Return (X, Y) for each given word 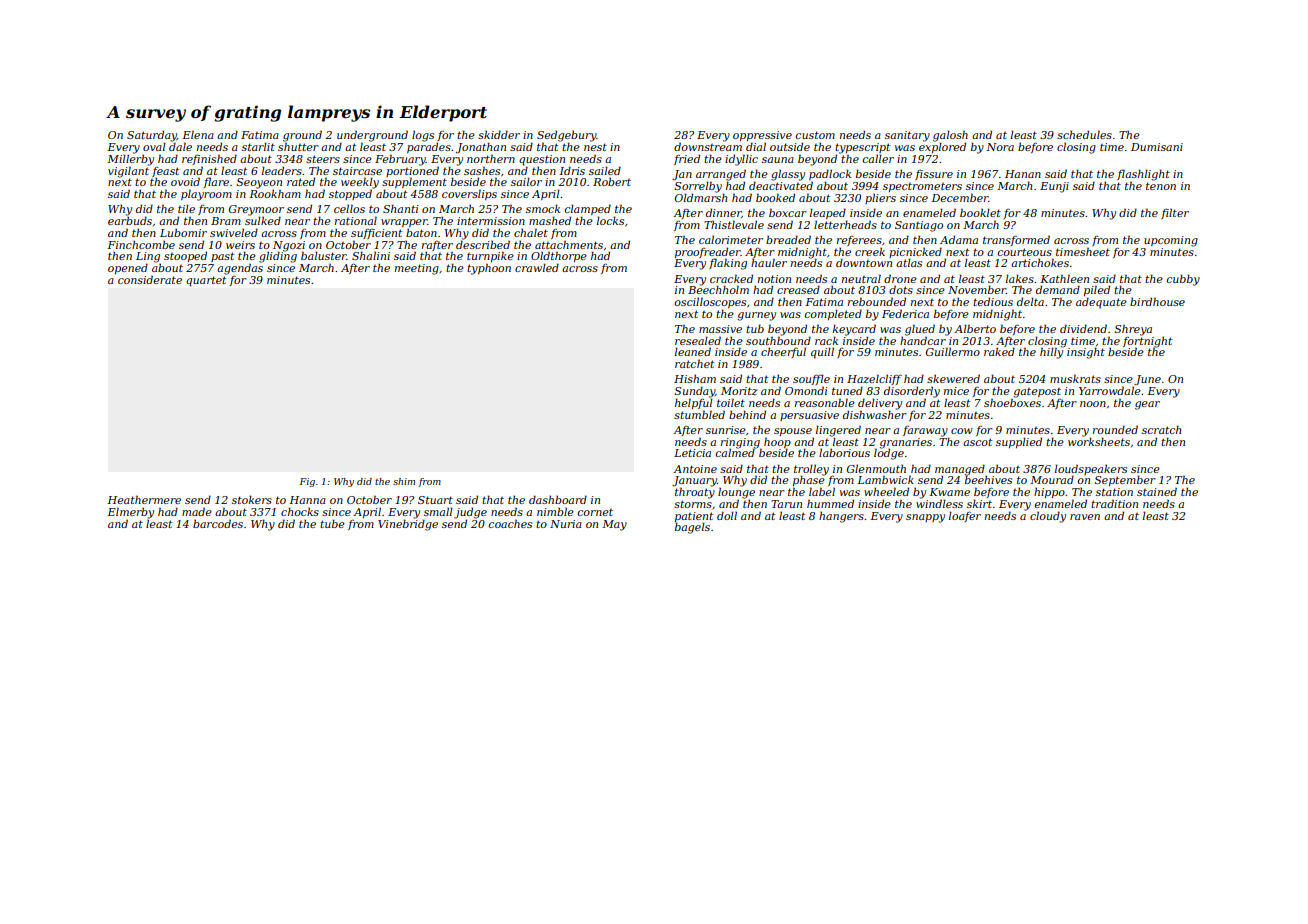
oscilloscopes (710, 302)
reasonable (825, 402)
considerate (150, 279)
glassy (788, 175)
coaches (510, 523)
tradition (1114, 503)
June (1147, 380)
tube (332, 523)
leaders (282, 170)
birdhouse (1157, 301)
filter (1175, 214)
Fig (307, 482)
